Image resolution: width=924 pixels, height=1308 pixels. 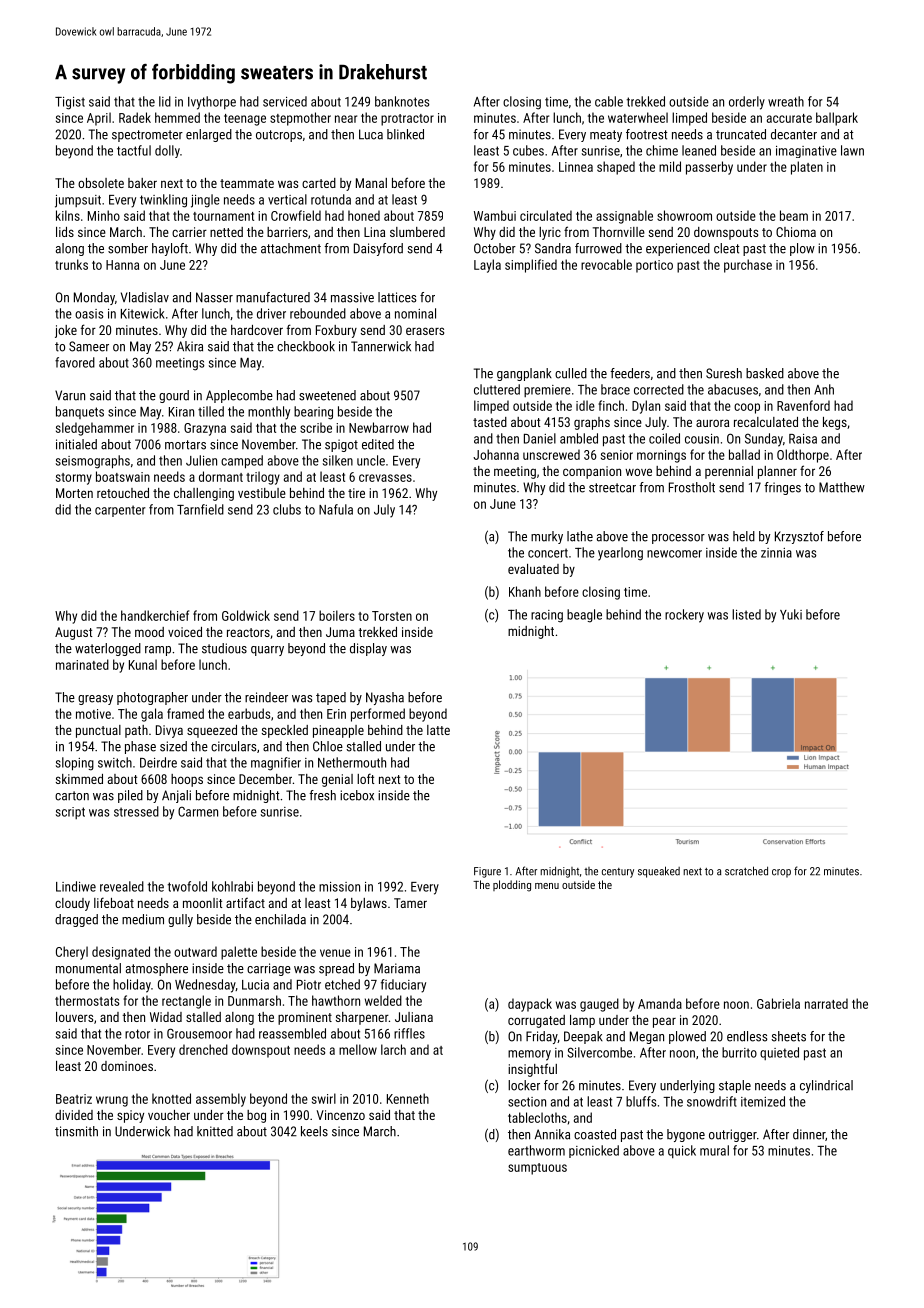 What do you see at coordinates (487, 266) in the screenshot?
I see `Layla` at bounding box center [487, 266].
